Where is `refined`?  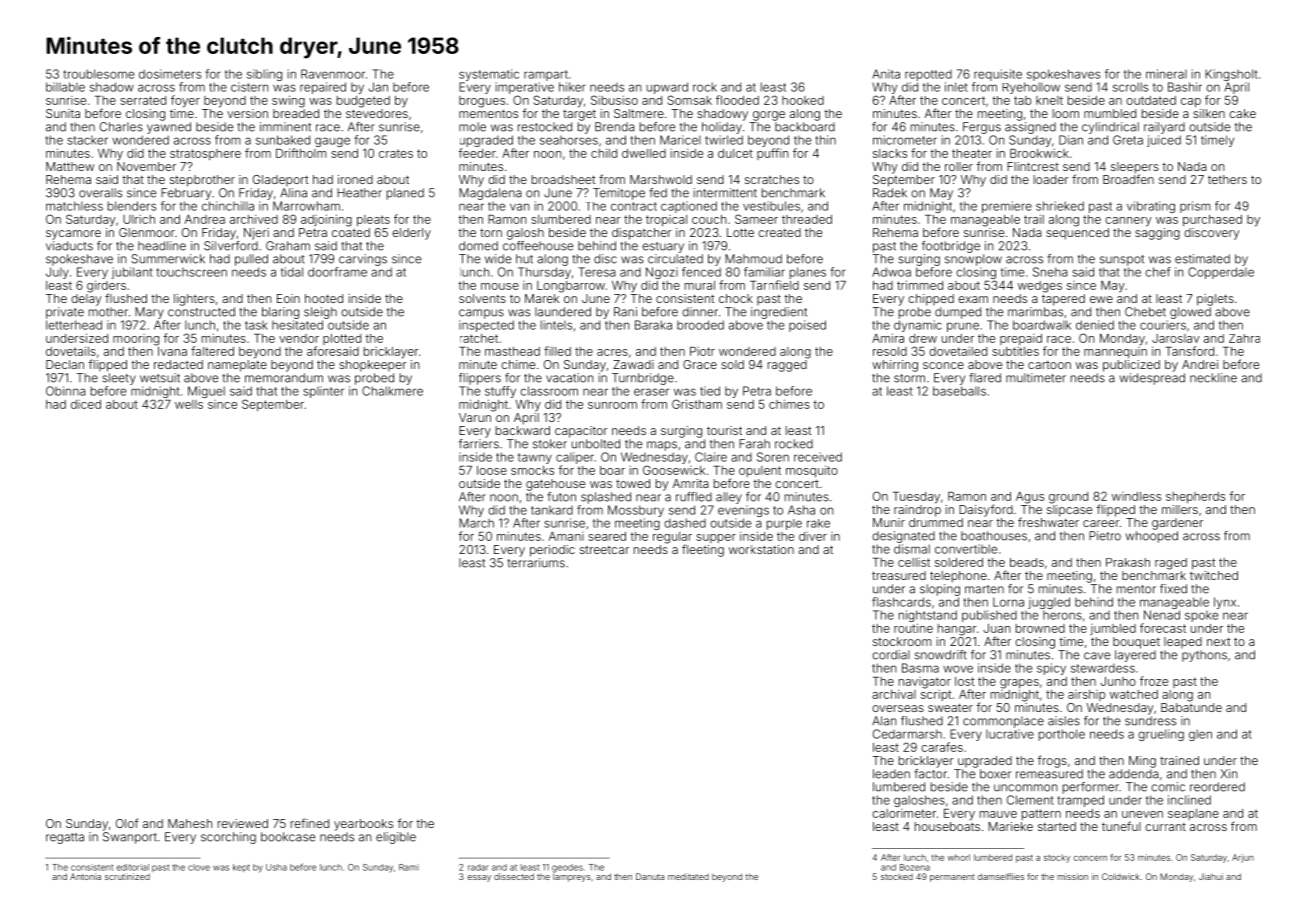 refined is located at coordinates (310, 823).
